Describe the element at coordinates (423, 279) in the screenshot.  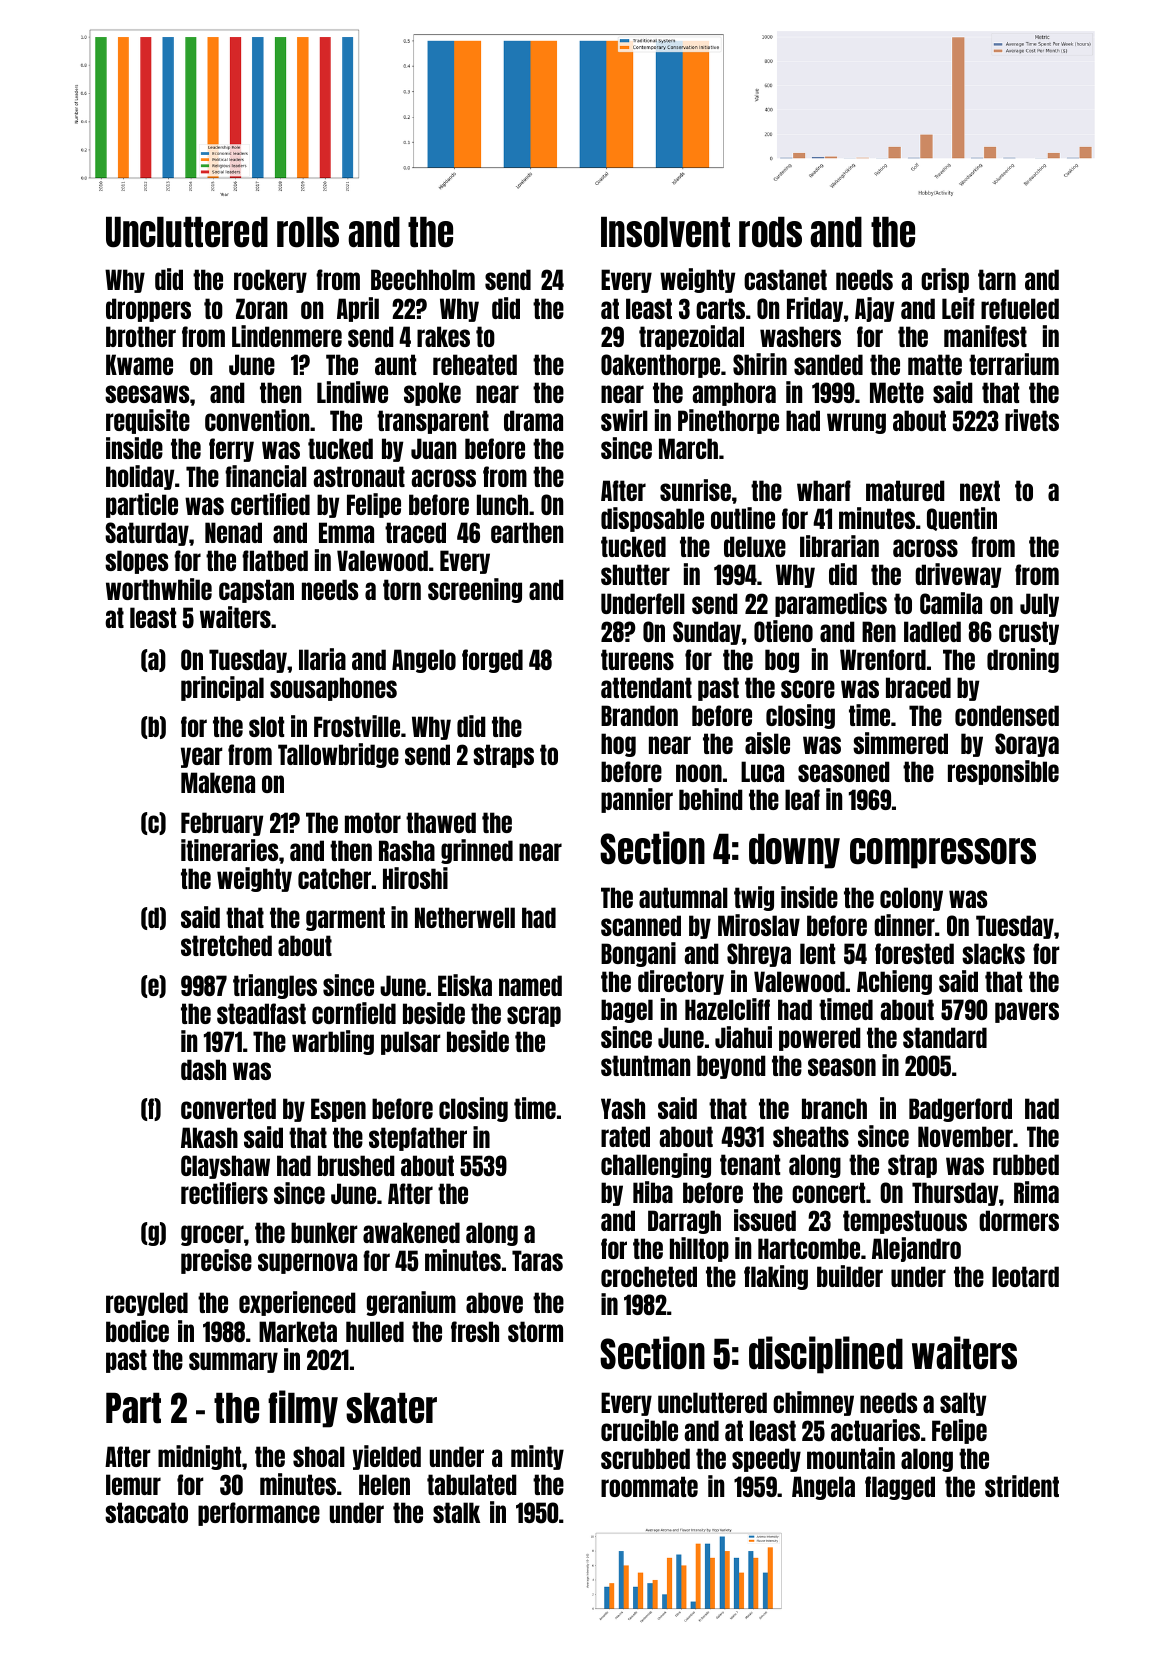
I see `Beechholm` at that location.
